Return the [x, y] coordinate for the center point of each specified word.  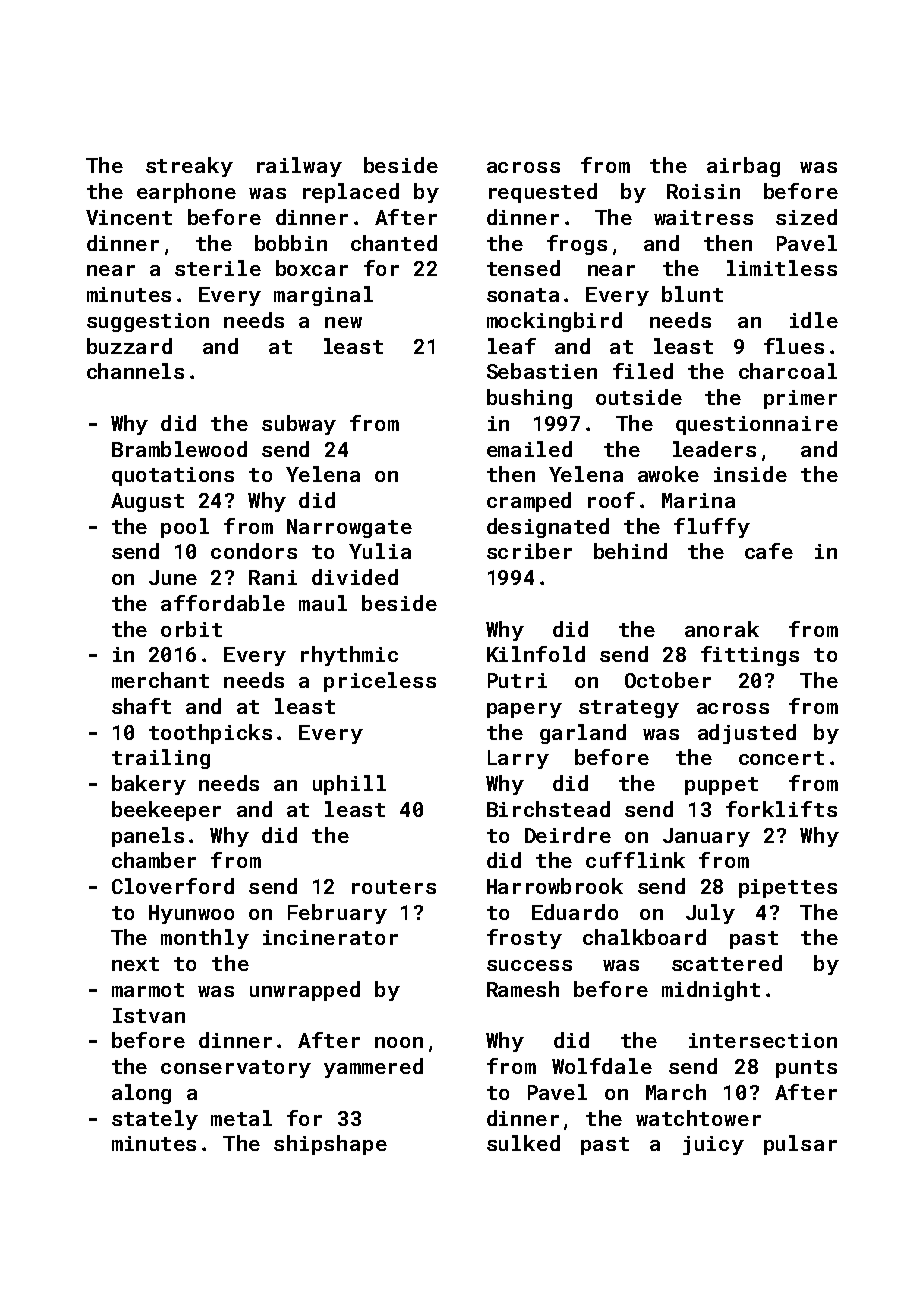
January [706, 837]
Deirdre [568, 835]
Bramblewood [179, 449]
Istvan [149, 1015]
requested [543, 193]
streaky [189, 167]
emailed [529, 449]
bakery [149, 785]
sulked [523, 1143]
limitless [782, 268]
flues [794, 346]
